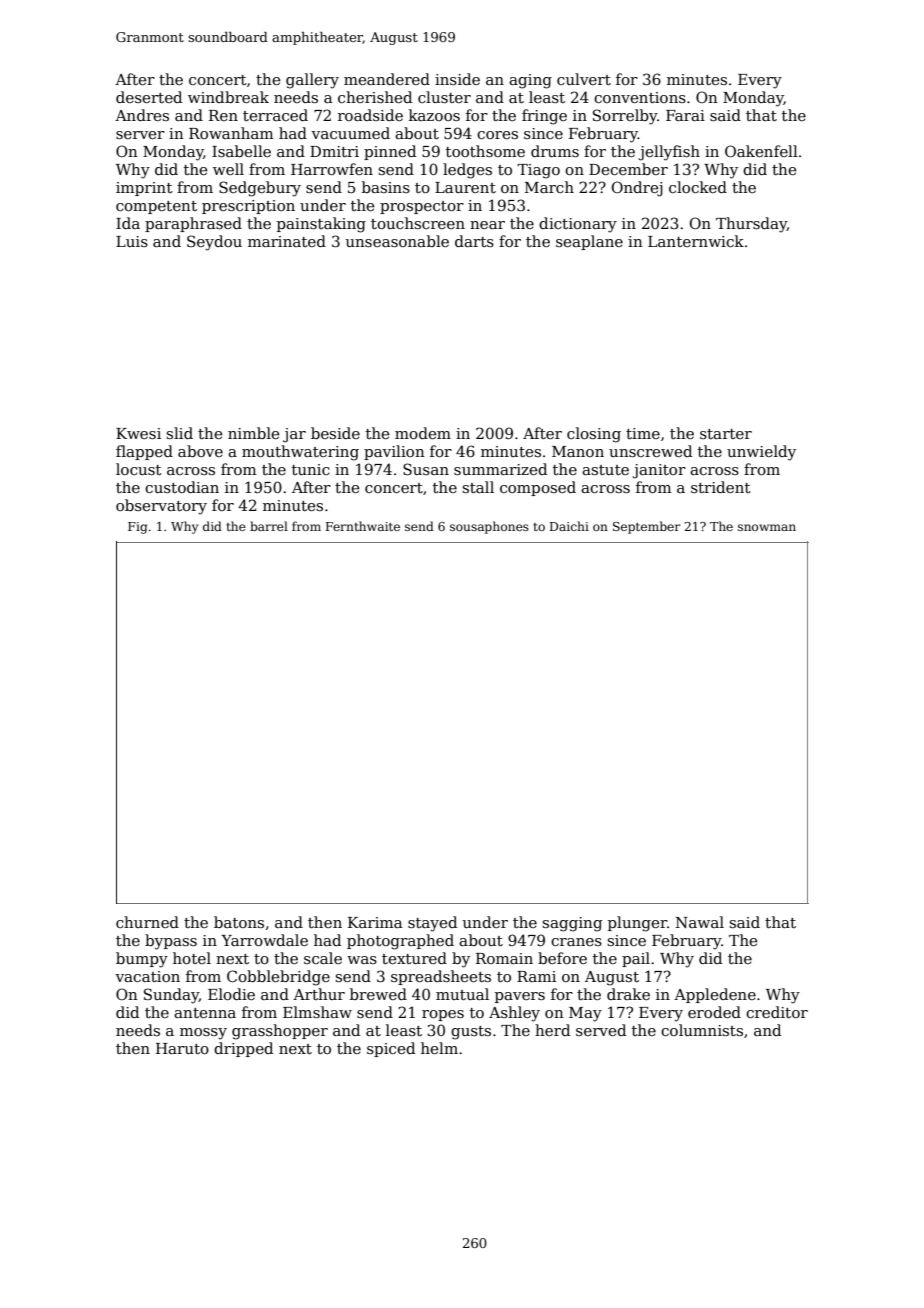 The image size is (924, 1308). What do you see at coordinates (253, 433) in the screenshot?
I see `nimble` at bounding box center [253, 433].
